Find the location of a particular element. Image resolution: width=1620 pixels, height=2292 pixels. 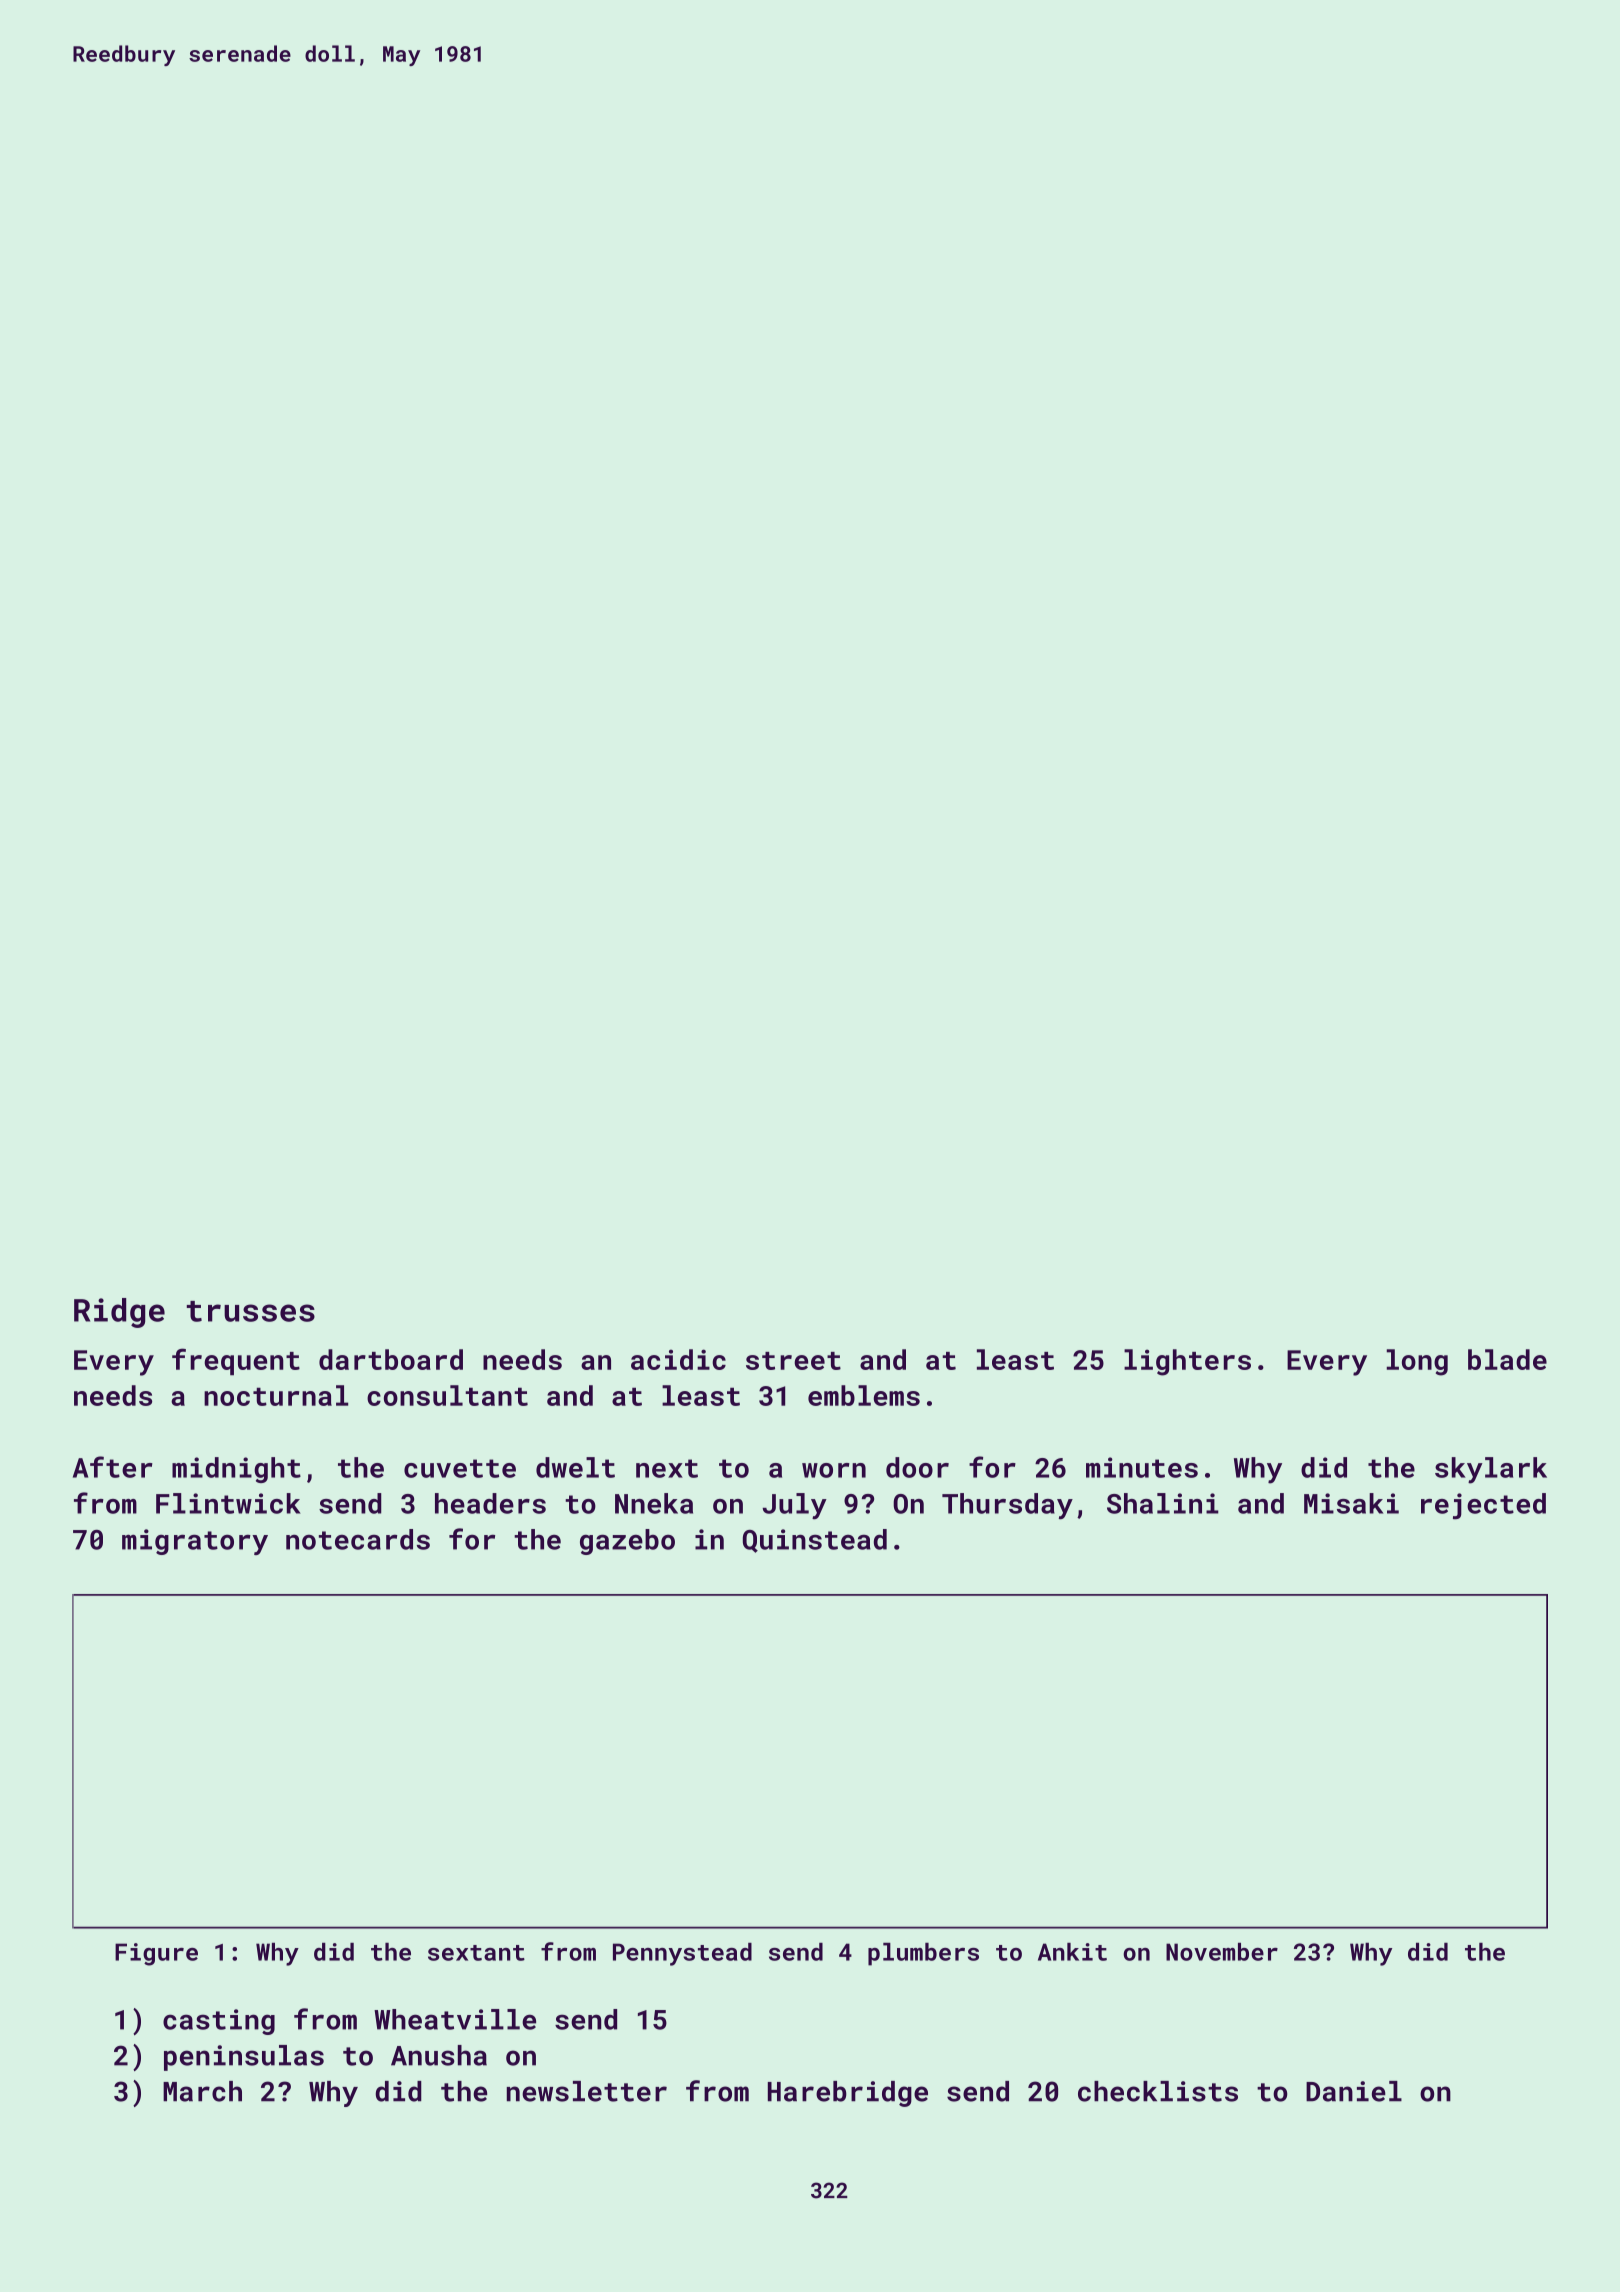

notecards is located at coordinates (358, 1539).
